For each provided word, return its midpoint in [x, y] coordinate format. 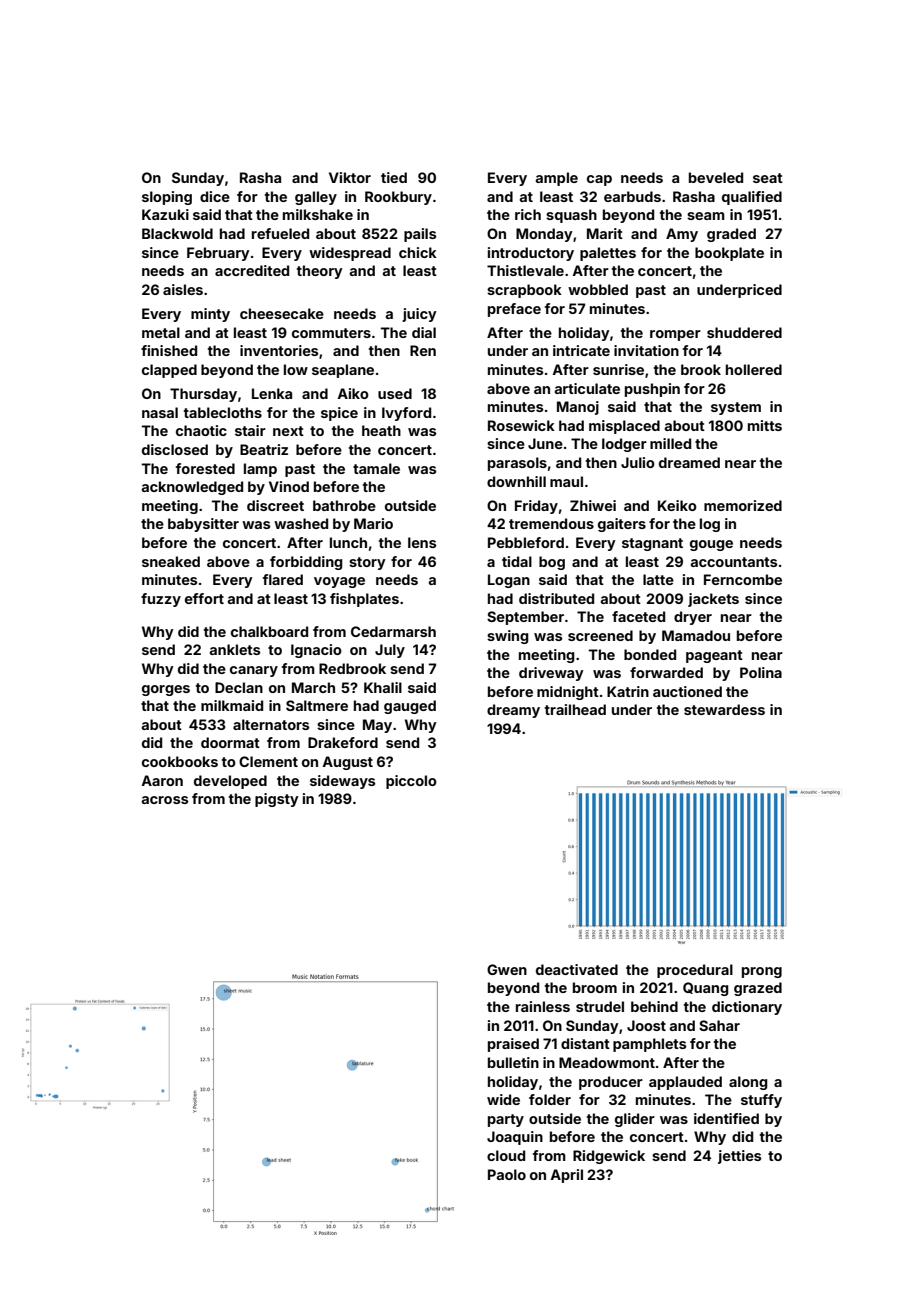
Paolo [507, 1174]
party [506, 1120]
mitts [765, 425]
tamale [376, 468]
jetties [739, 1157]
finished [169, 350]
